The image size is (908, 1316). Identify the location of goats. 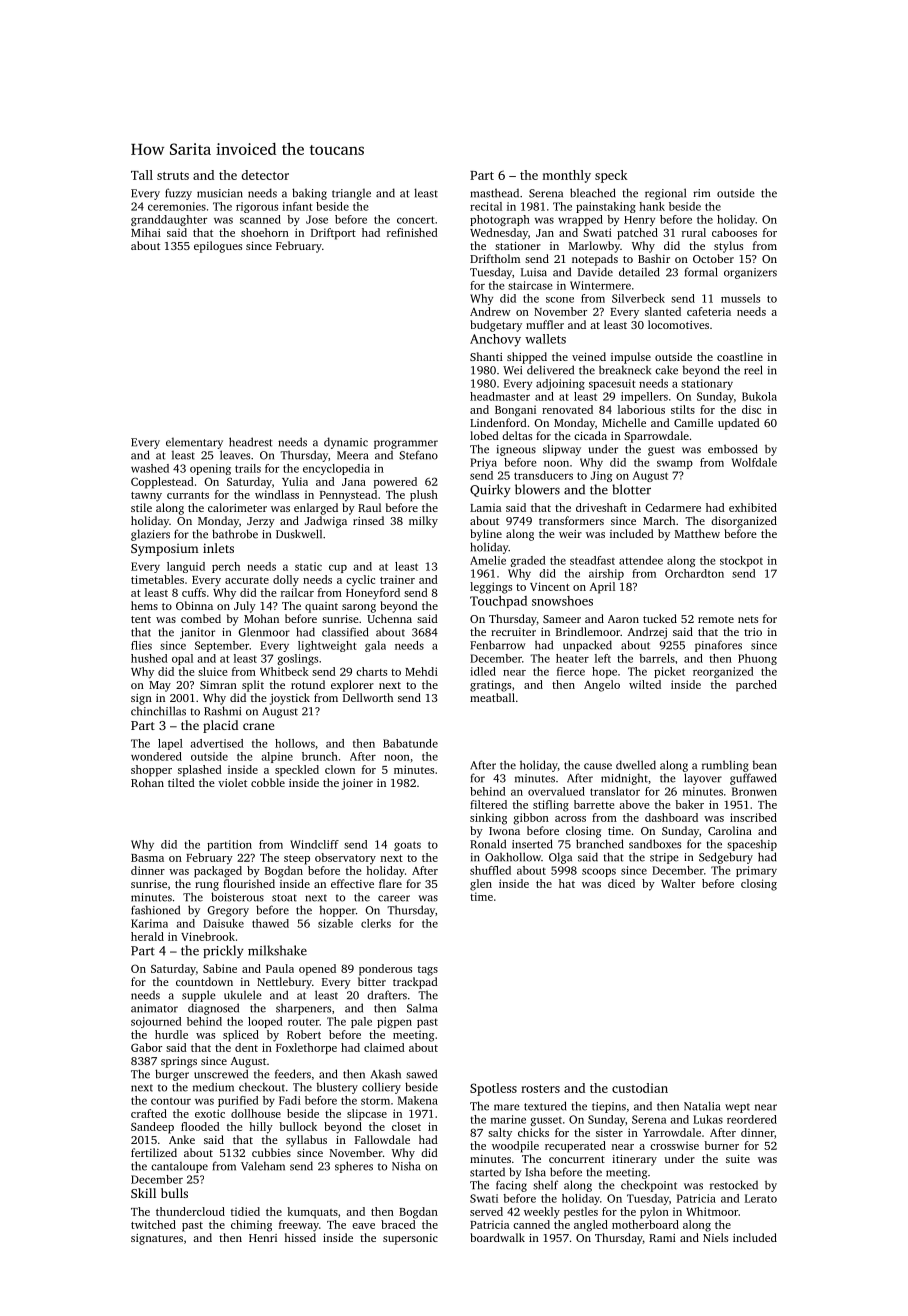
(407, 846).
